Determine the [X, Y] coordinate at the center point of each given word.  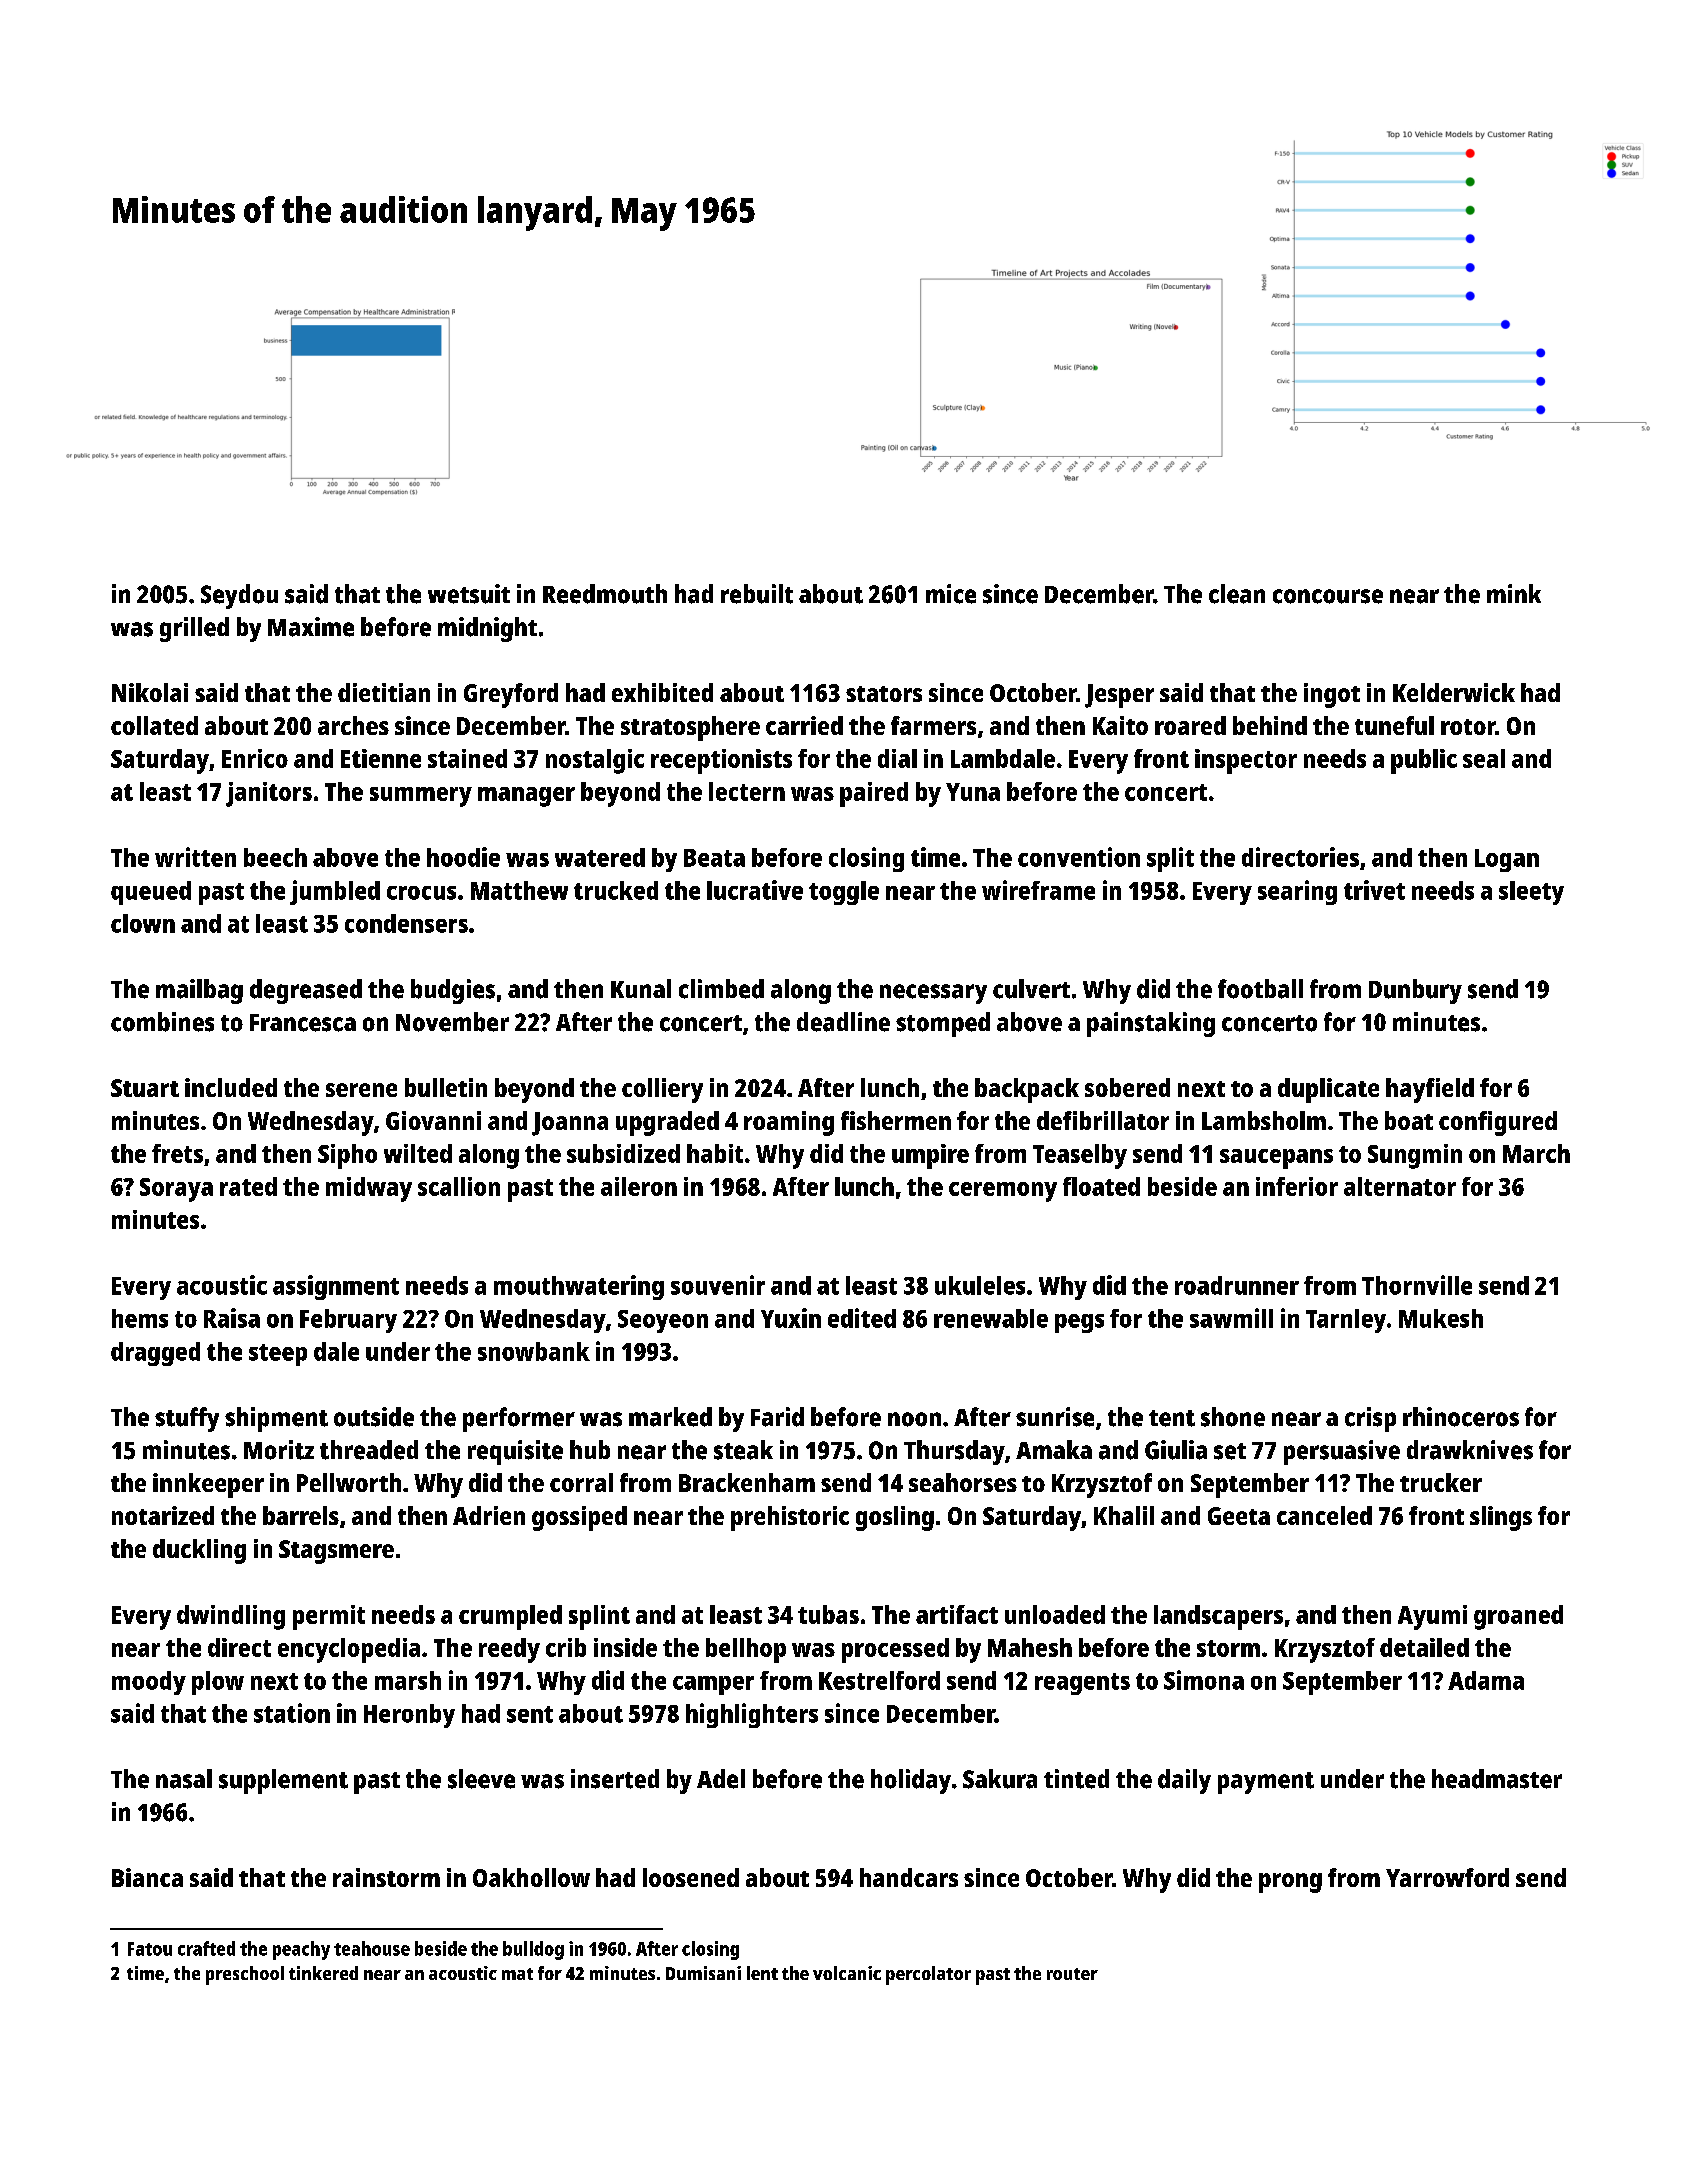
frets [177, 1153]
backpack [1027, 1090]
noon [914, 1419]
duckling [199, 1551]
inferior [1297, 1186]
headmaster [1497, 1779]
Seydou [239, 596]
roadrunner [1237, 1285]
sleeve [481, 1779]
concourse [1328, 596]
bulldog [533, 1950]
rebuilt [757, 594]
